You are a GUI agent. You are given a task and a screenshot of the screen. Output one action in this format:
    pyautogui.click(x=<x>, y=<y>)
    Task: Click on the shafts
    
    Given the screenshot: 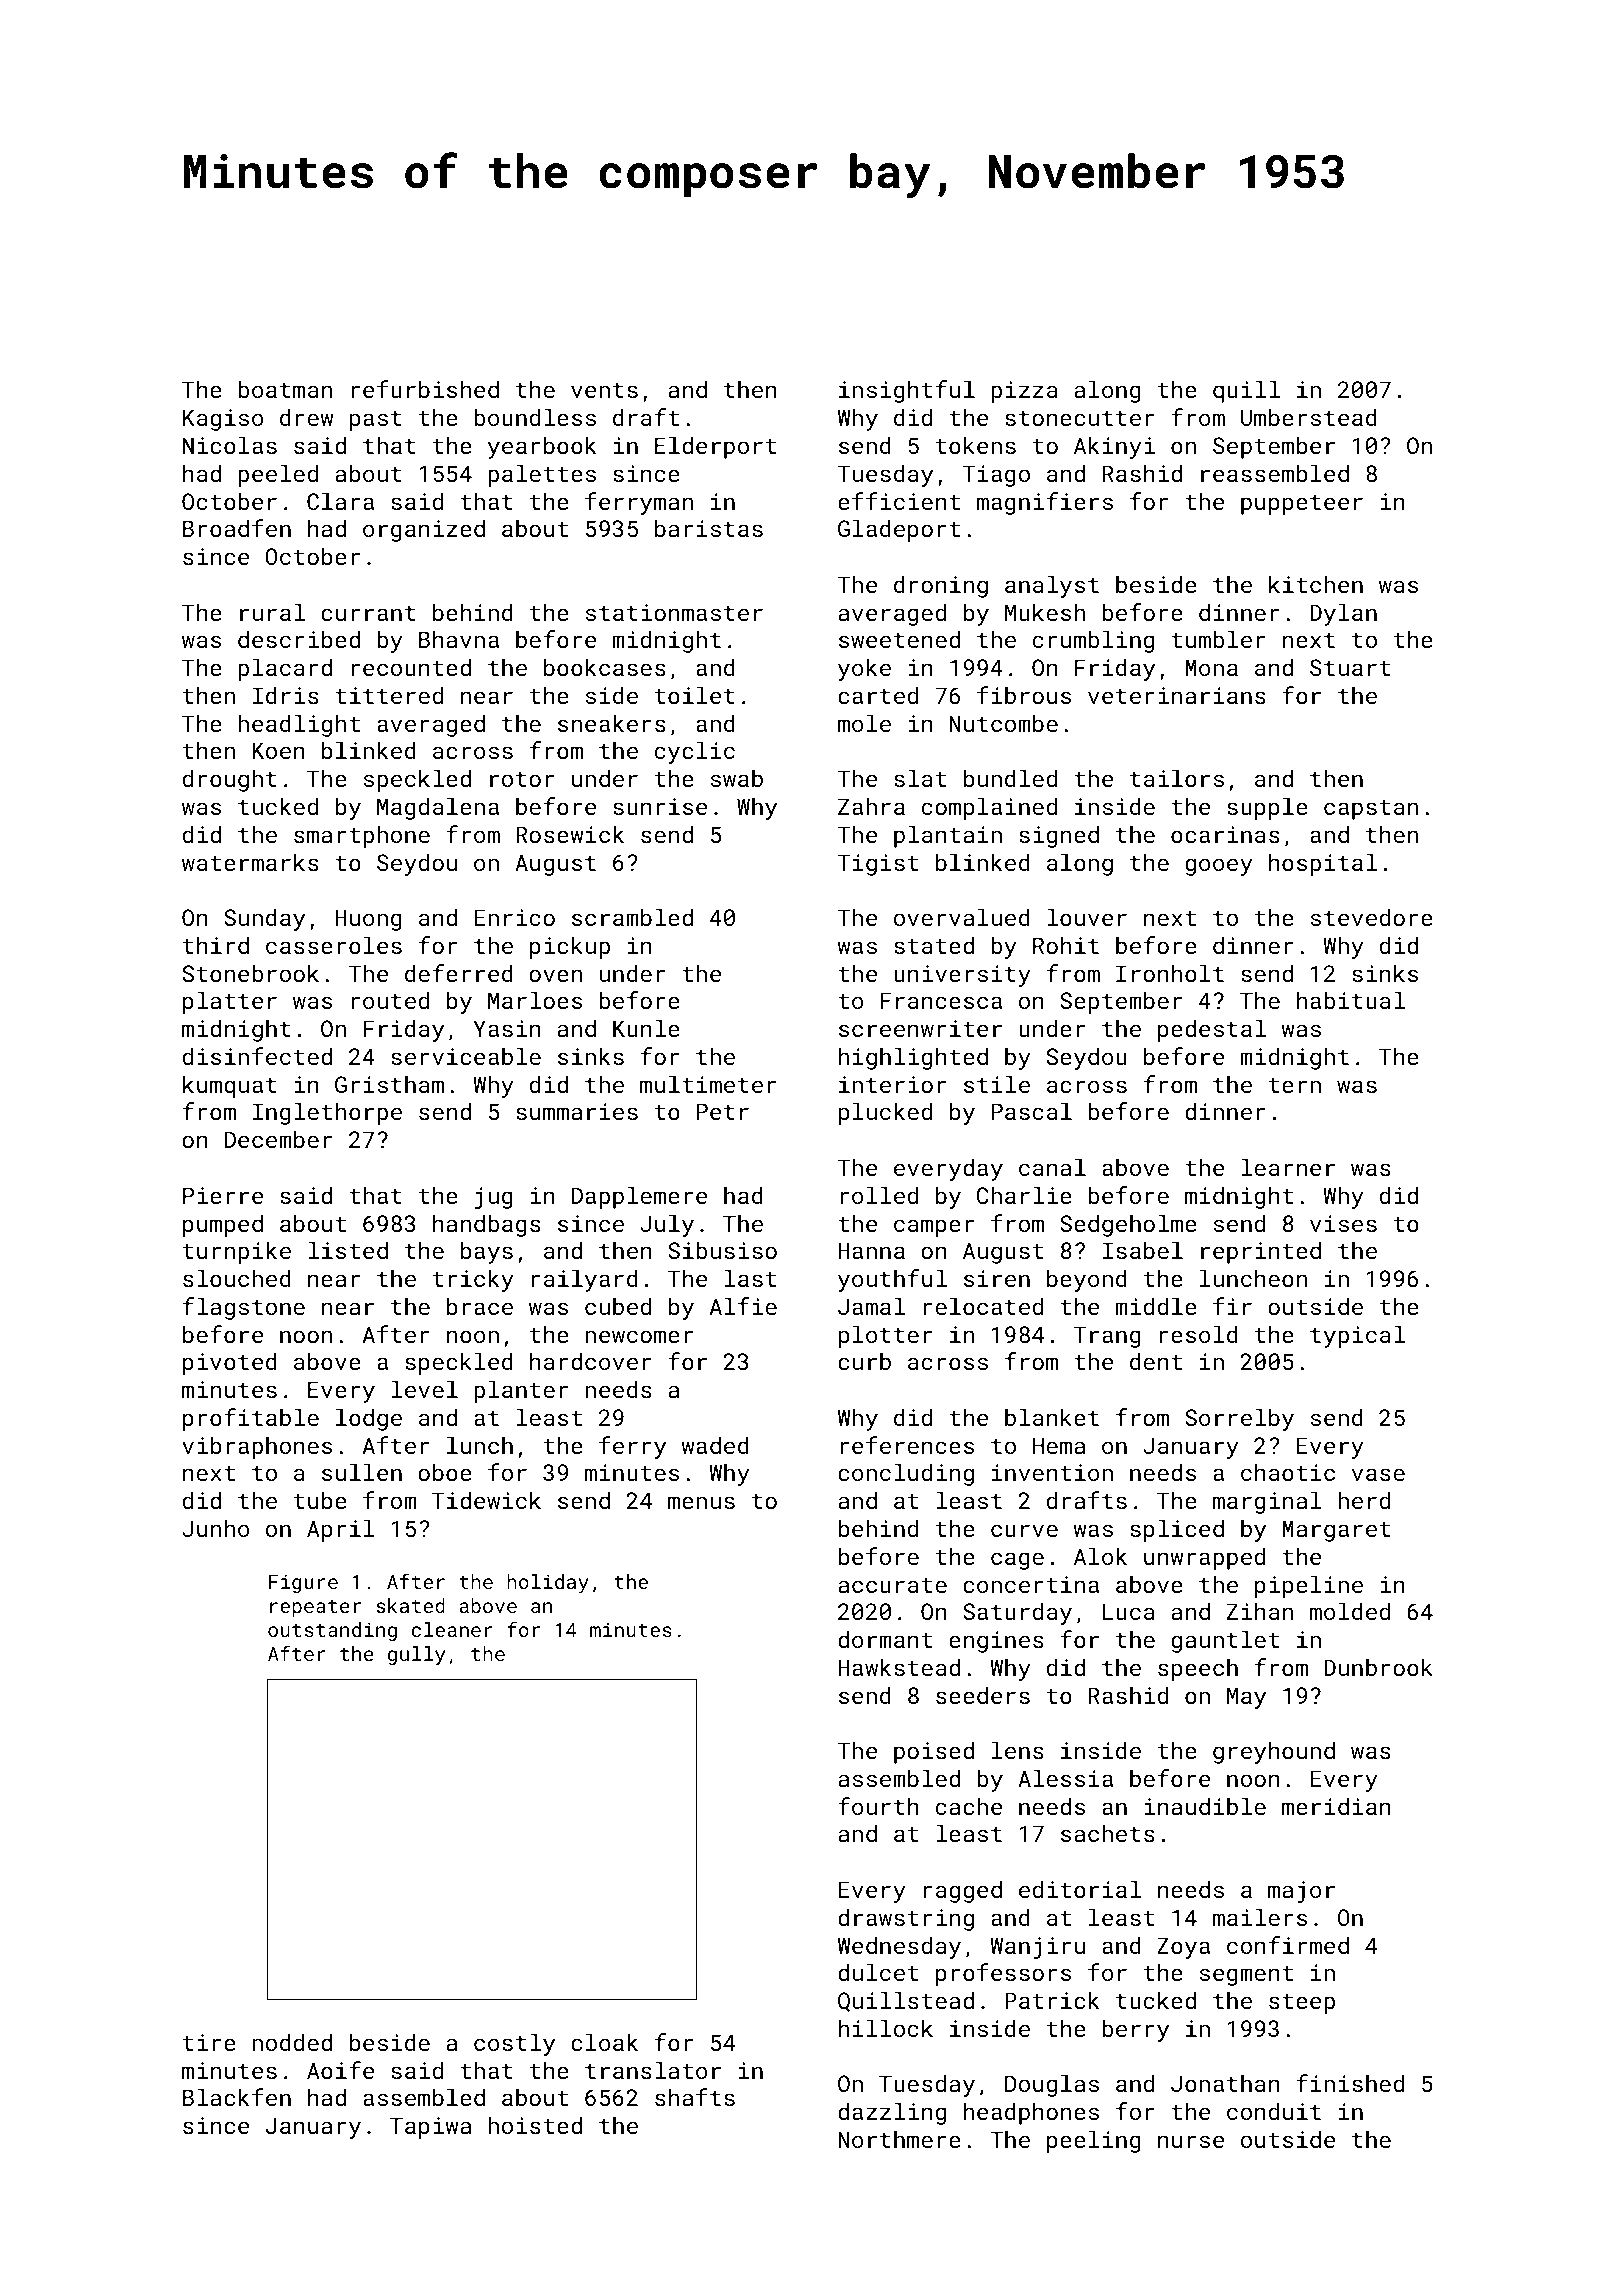 What is the action you would take?
    pyautogui.click(x=695, y=2097)
